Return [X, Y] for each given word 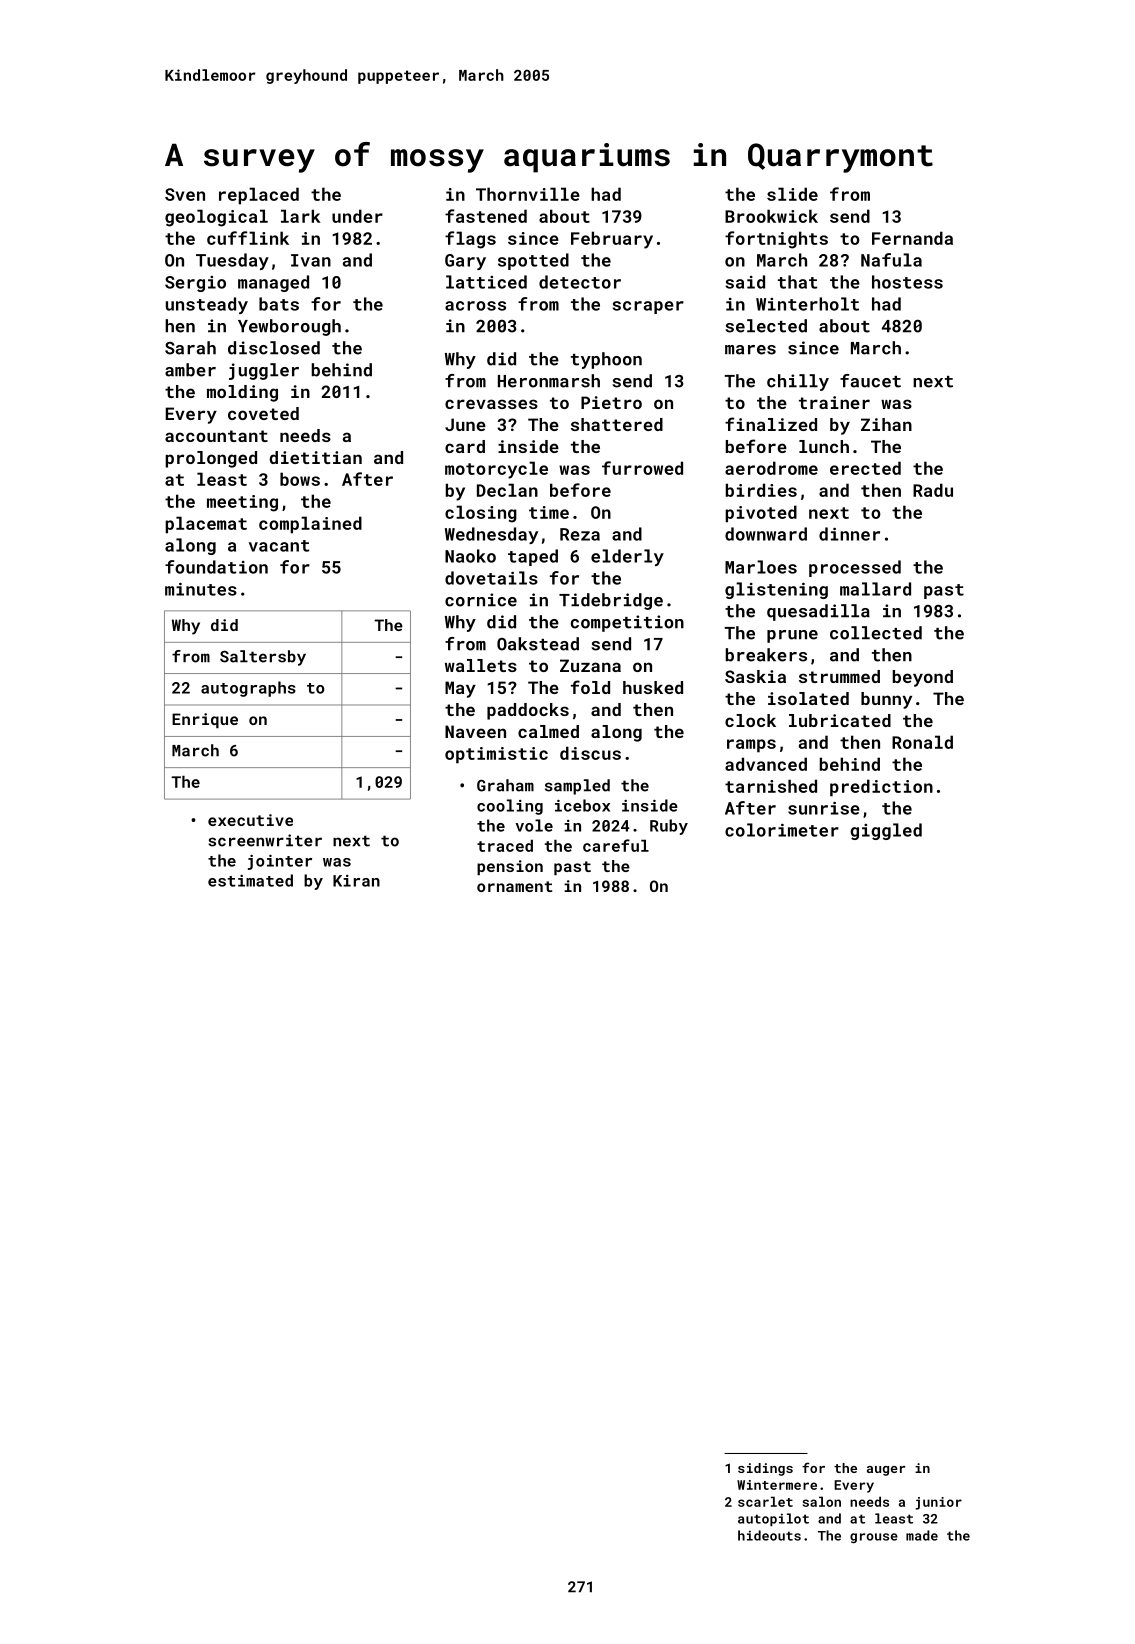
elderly [627, 557]
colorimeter [782, 830]
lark [301, 216]
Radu [933, 490]
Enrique [205, 720]
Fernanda [912, 238]
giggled [886, 831]
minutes [201, 589]
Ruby [669, 827]
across [475, 306]
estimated [250, 880]
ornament [514, 886]
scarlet [765, 1501]
